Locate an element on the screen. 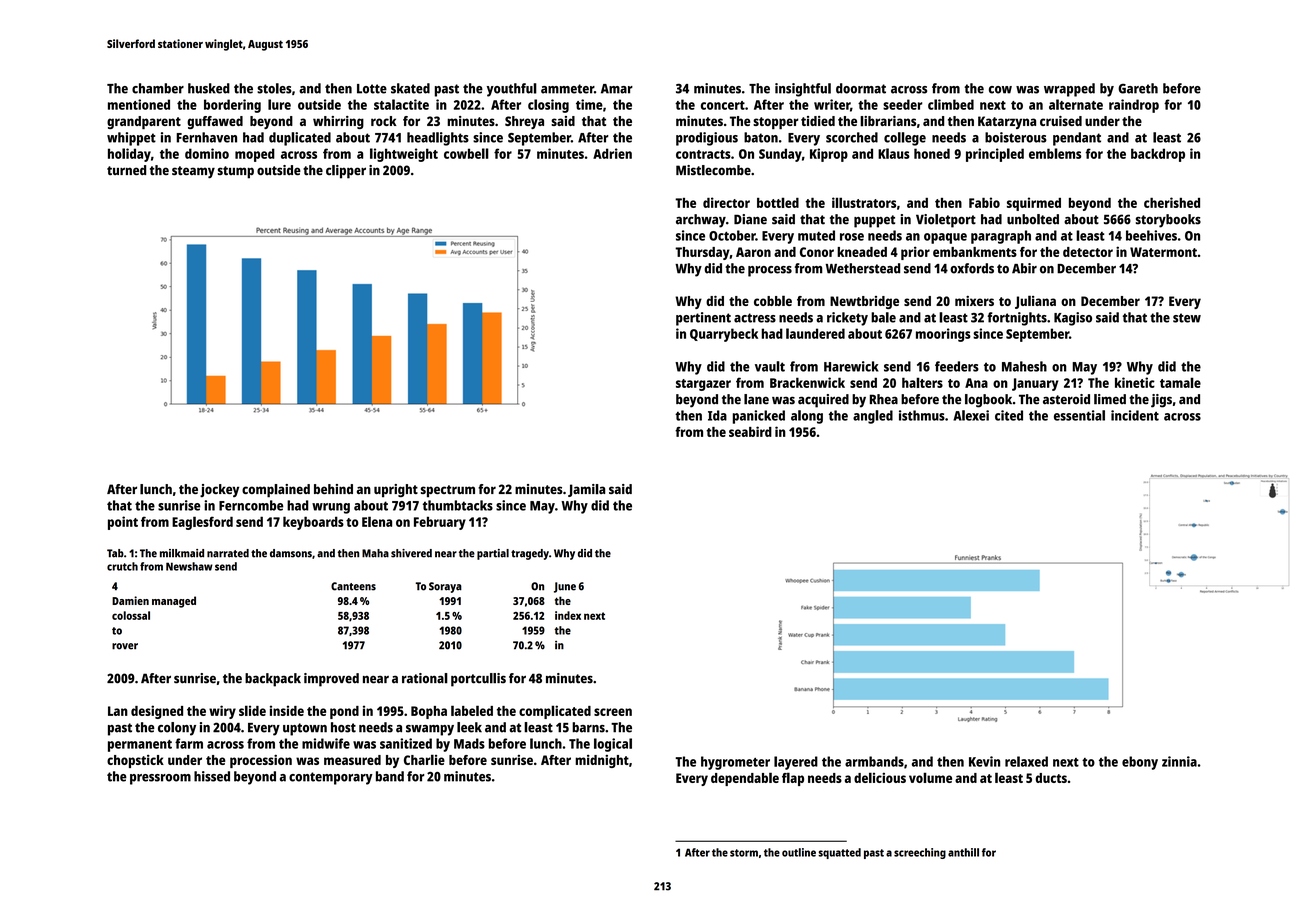 The width and height of the screenshot is (1308, 924). isthmus is located at coordinates (922, 415).
